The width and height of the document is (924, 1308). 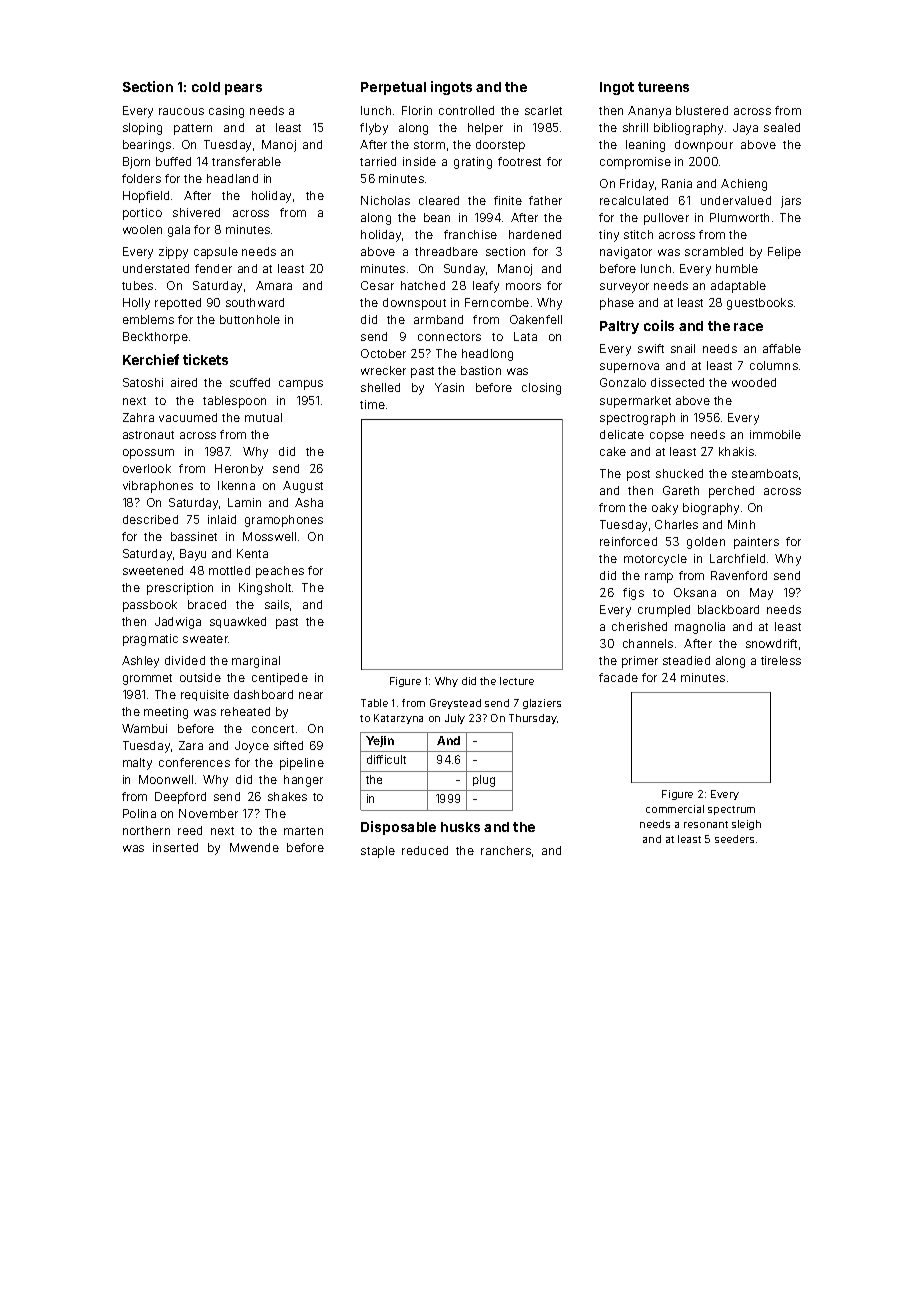 What do you see at coordinates (734, 839) in the document?
I see `seeders` at bounding box center [734, 839].
